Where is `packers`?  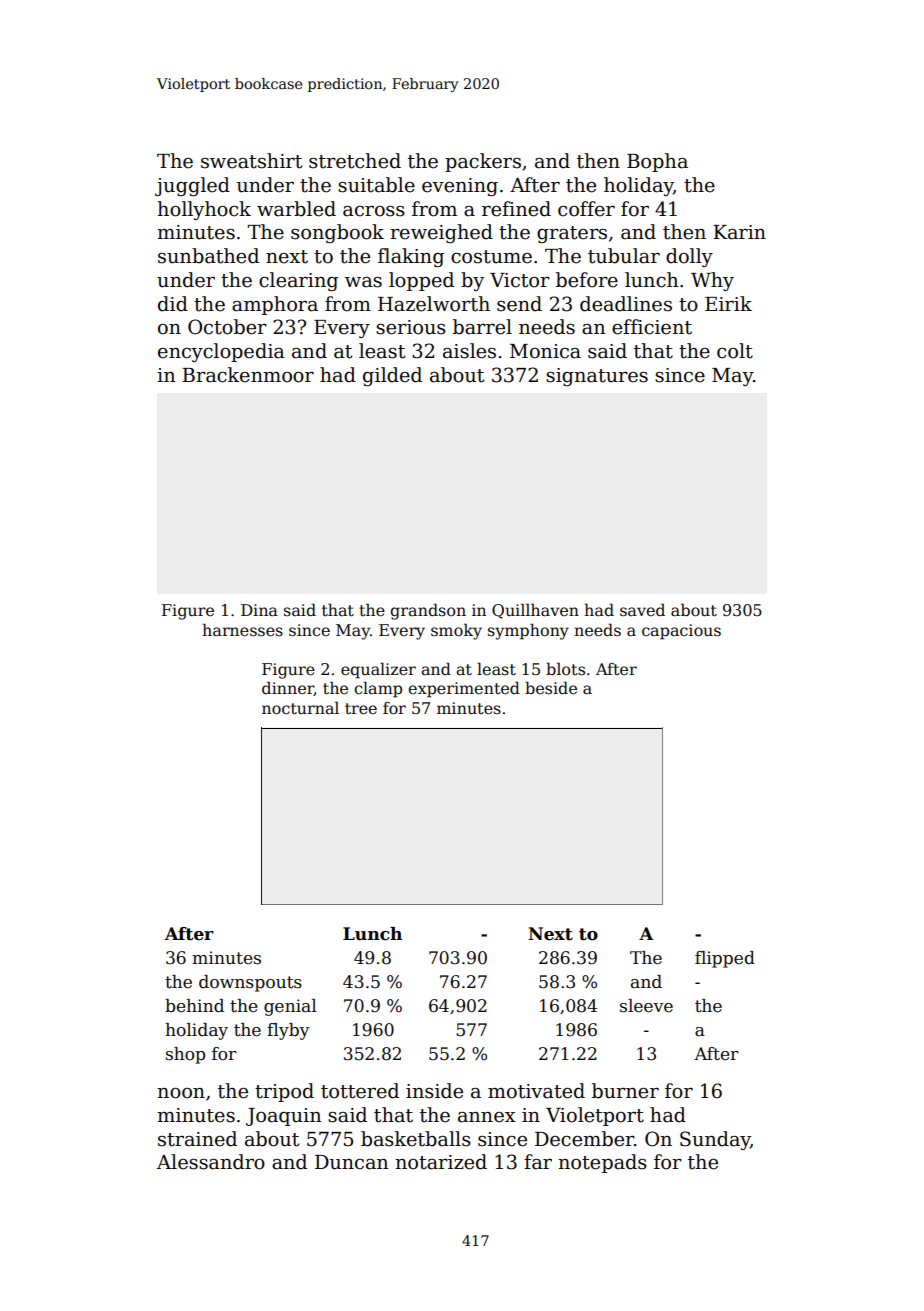
packers is located at coordinates (483, 162).
